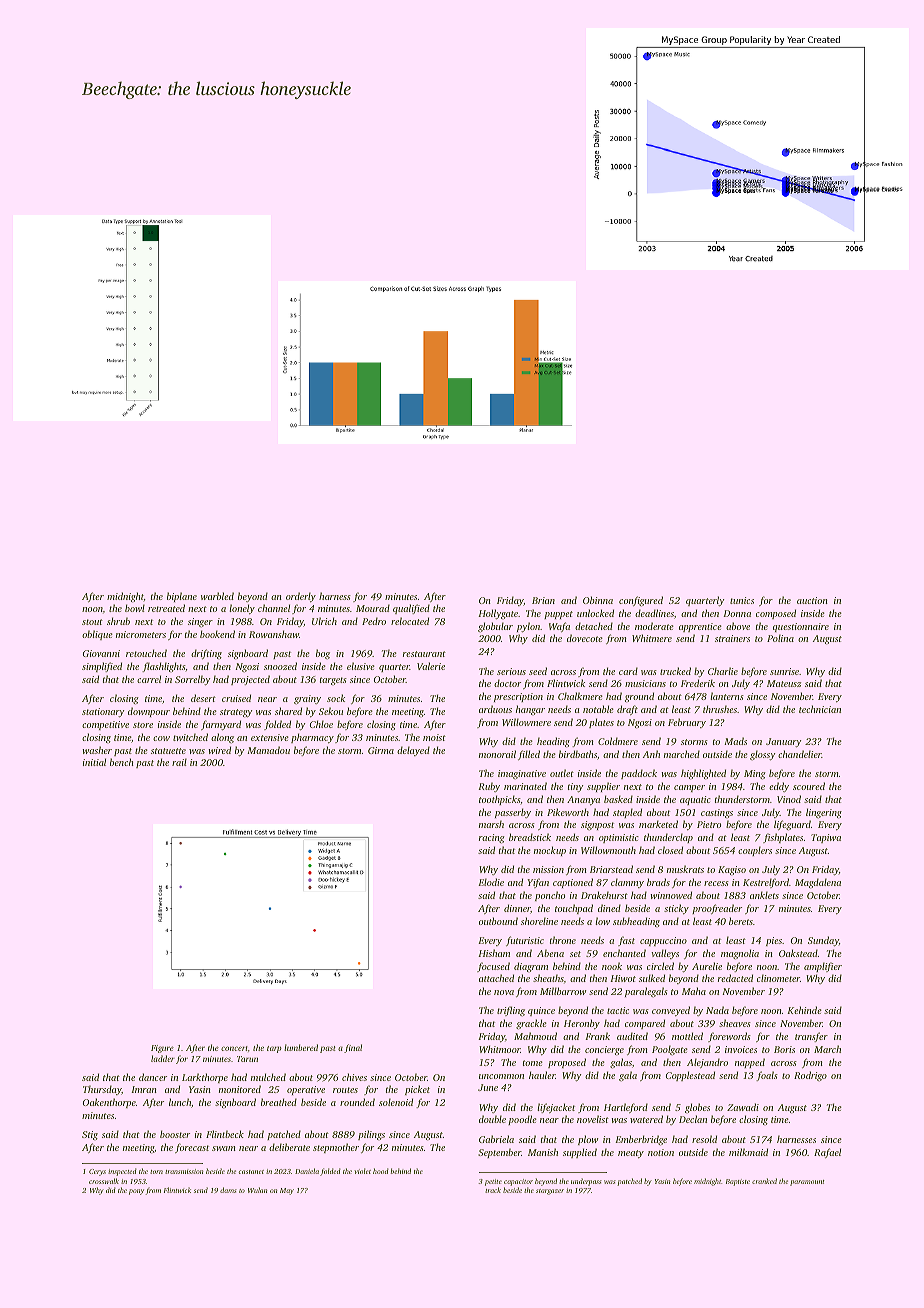  Describe the element at coordinates (192, 1148) in the screenshot. I see `forecast` at that location.
